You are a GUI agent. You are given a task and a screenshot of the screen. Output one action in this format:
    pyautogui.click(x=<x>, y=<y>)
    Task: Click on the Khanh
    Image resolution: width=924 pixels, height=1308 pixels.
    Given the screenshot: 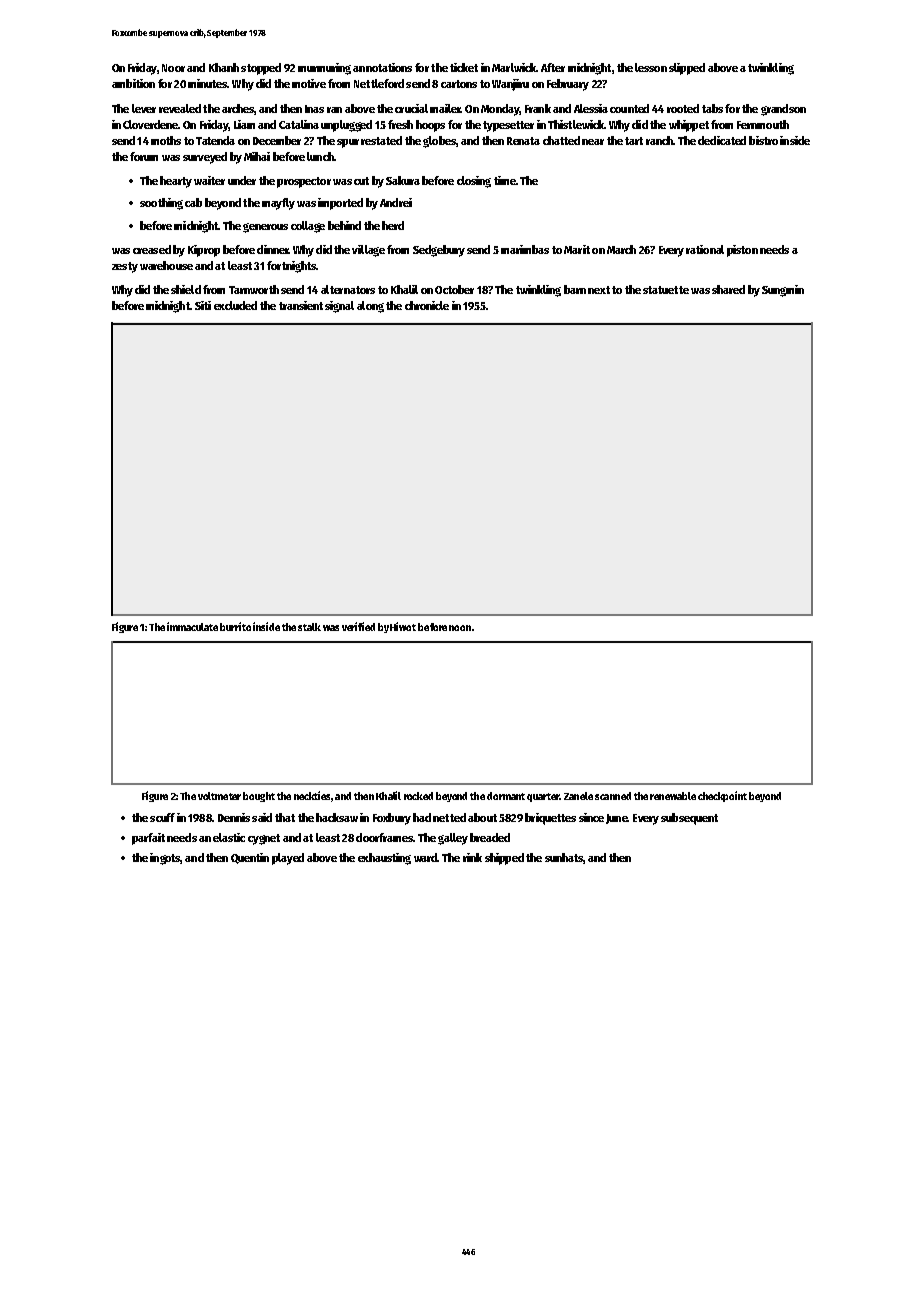 What is the action you would take?
    pyautogui.click(x=224, y=67)
